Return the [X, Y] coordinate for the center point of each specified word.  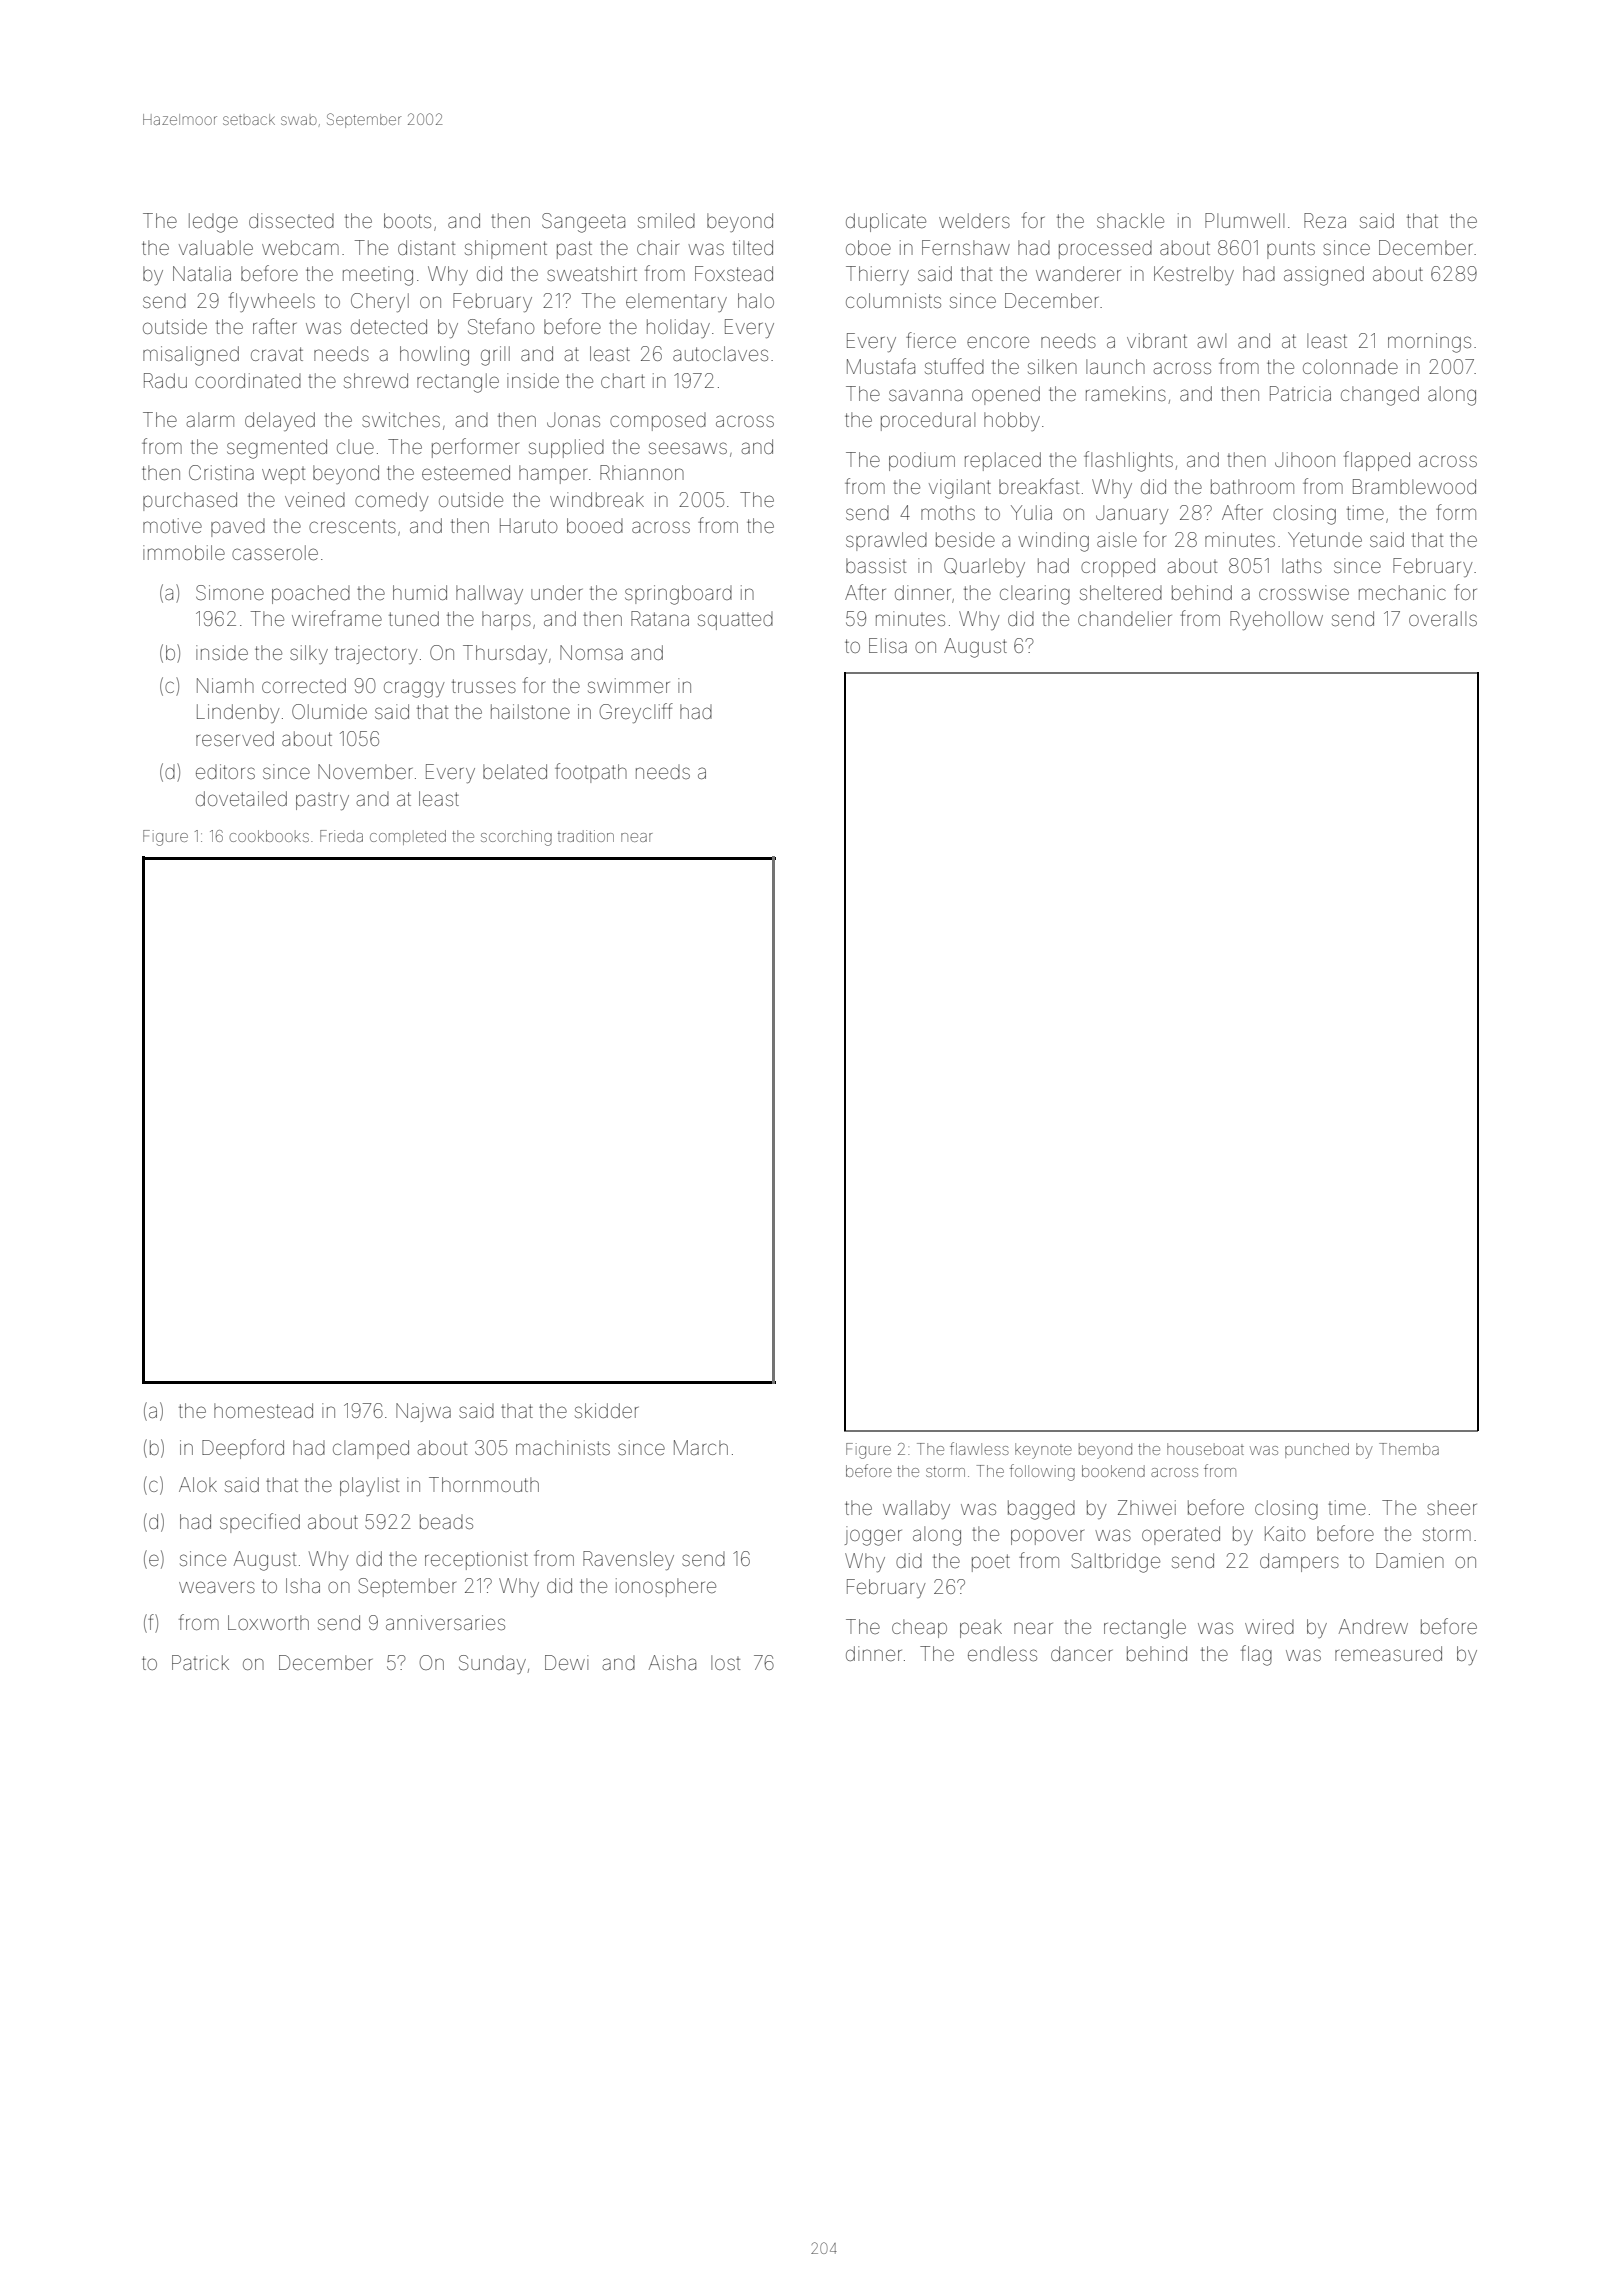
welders [974, 220]
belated [515, 771]
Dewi [566, 1662]
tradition [586, 836]
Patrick [200, 1662]
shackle [1130, 220]
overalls [1443, 618]
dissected [291, 220]
